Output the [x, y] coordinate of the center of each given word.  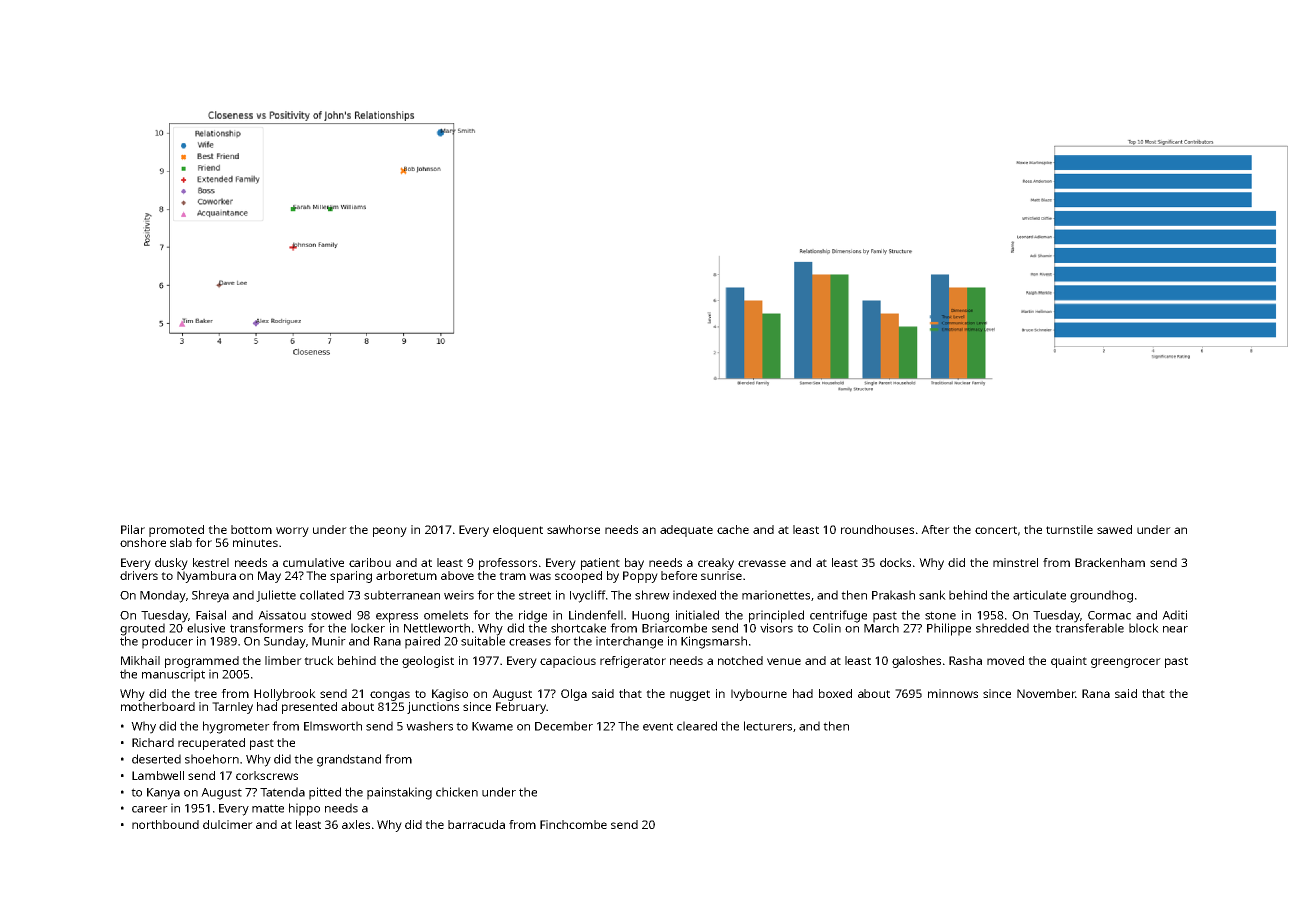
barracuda [476, 824]
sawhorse [573, 529]
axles [356, 824]
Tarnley [232, 708]
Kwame [492, 726]
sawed [1114, 529]
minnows [953, 693]
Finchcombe [573, 824]
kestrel [211, 562]
